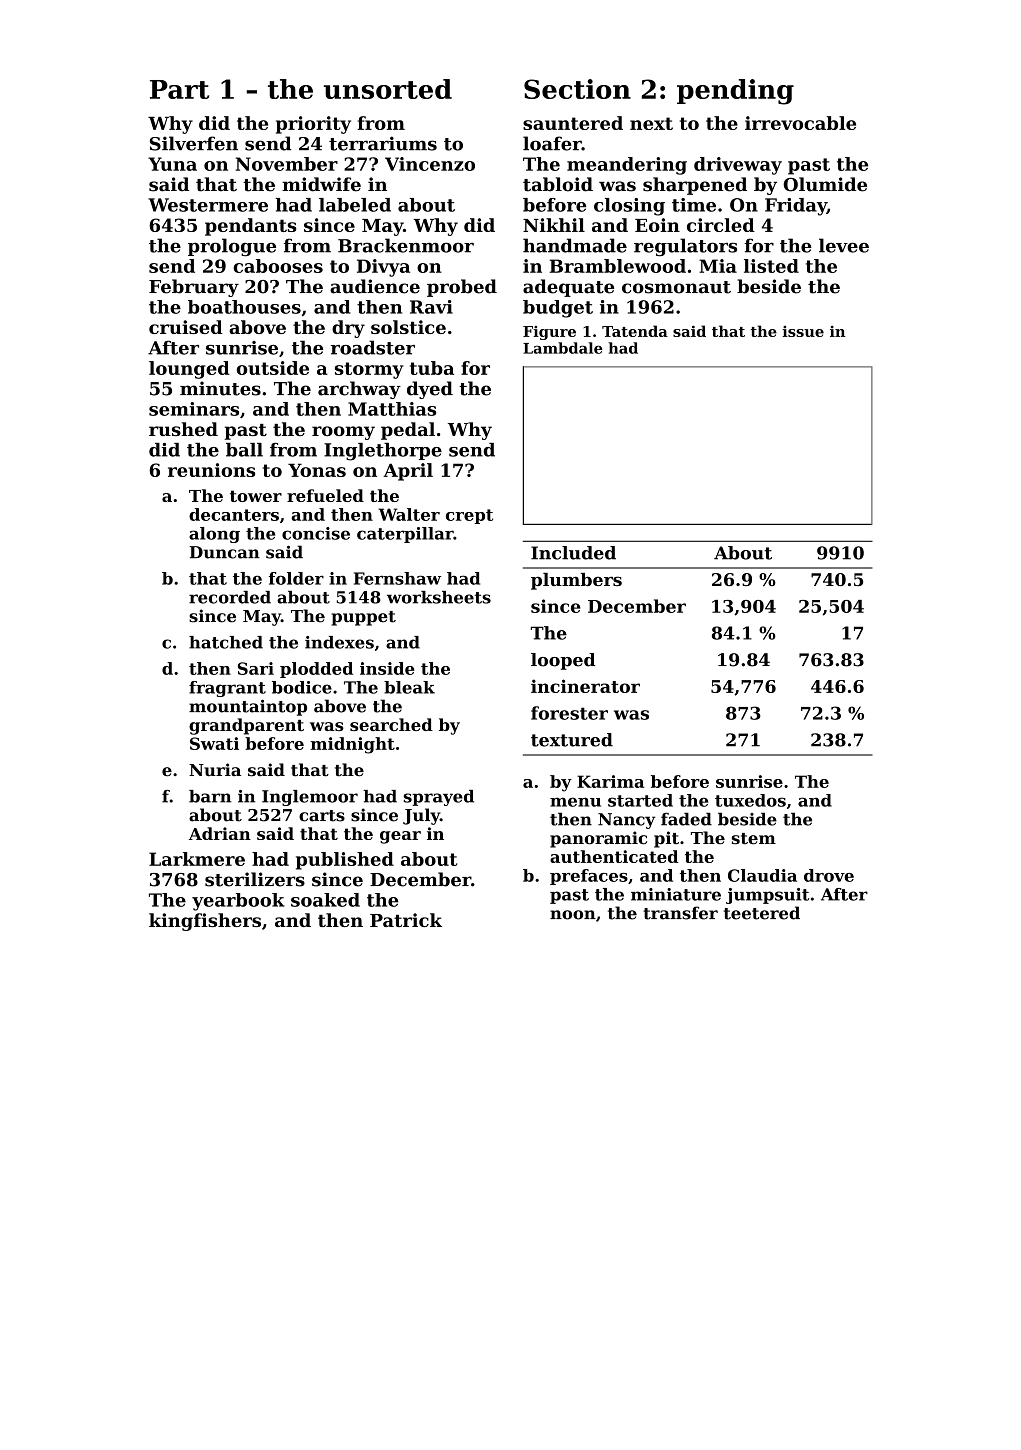 The image size is (1021, 1450). I want to click on crept, so click(469, 516).
